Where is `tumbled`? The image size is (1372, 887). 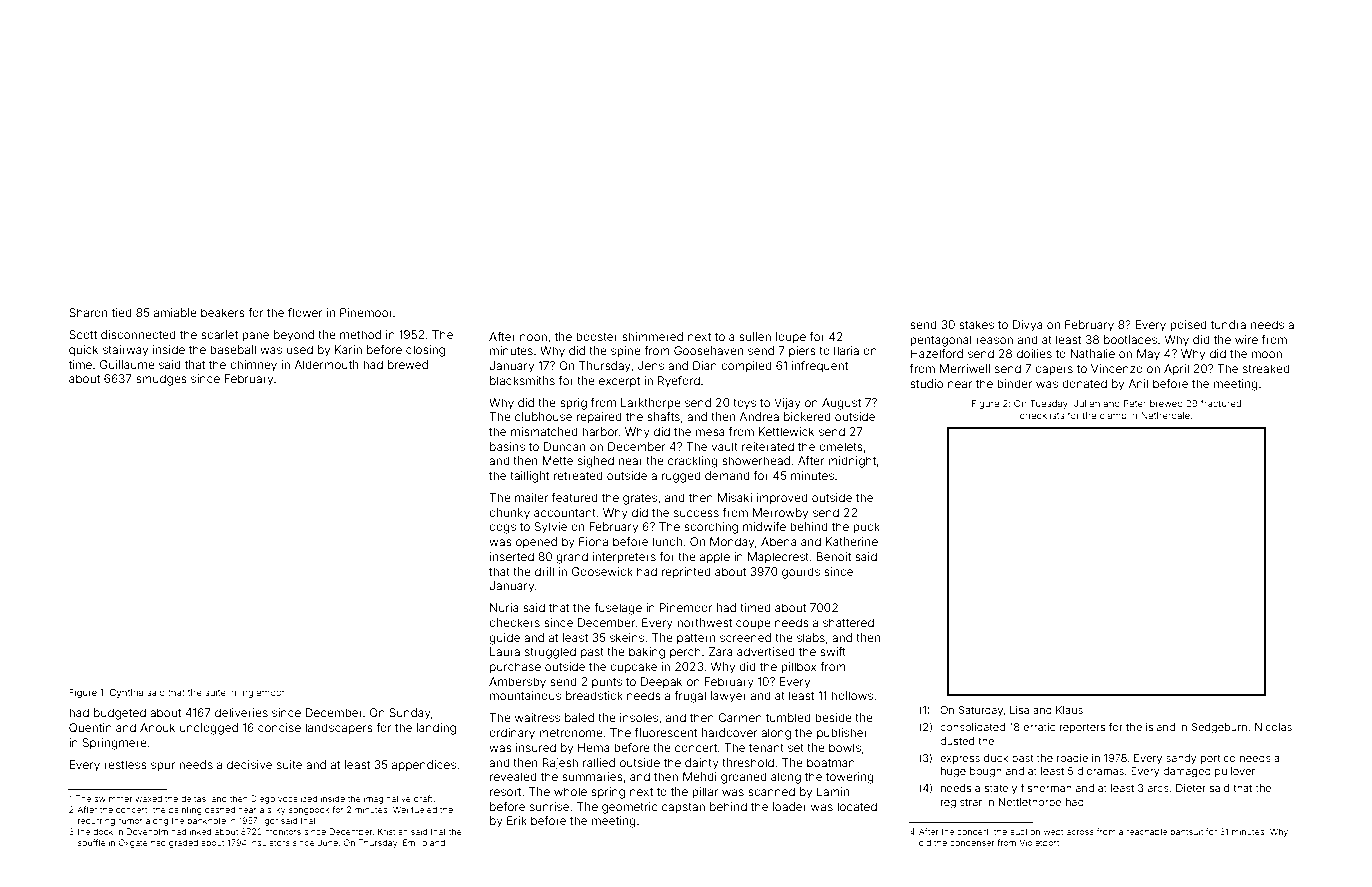 tumbled is located at coordinates (788, 717).
